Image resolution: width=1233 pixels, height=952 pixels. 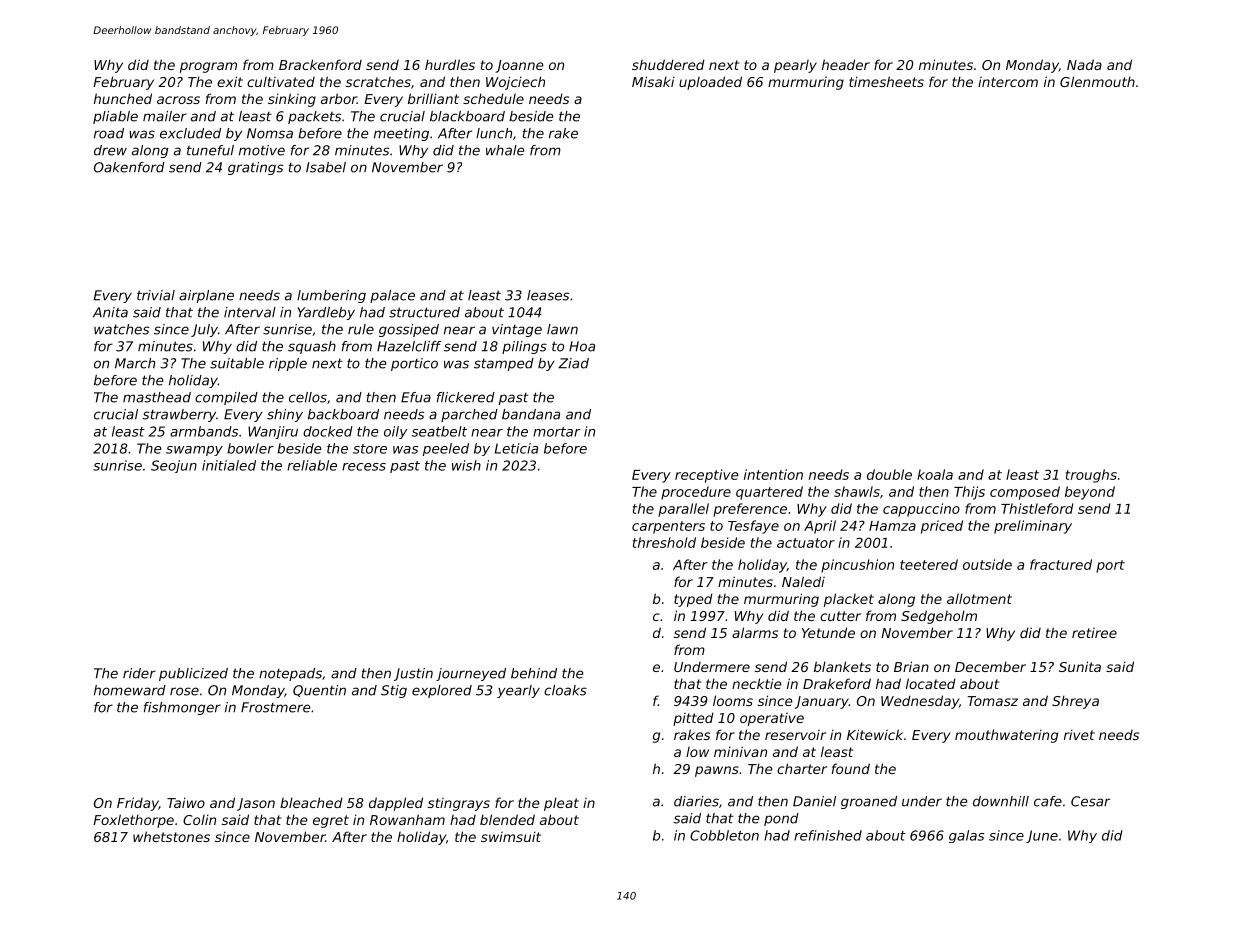 I want to click on Joanne, so click(x=519, y=66).
